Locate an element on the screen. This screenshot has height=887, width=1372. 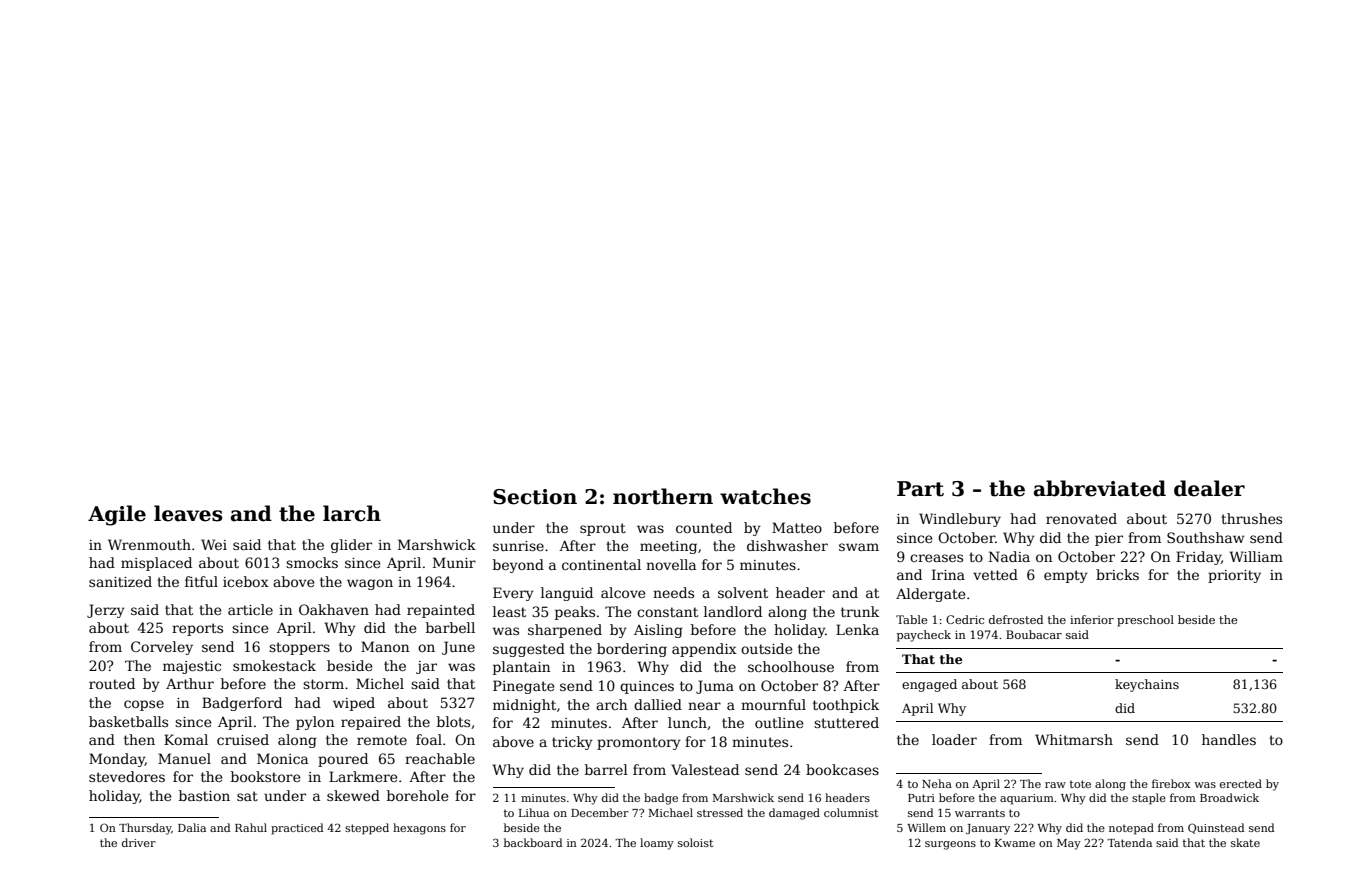
leaves is located at coordinates (188, 513).
